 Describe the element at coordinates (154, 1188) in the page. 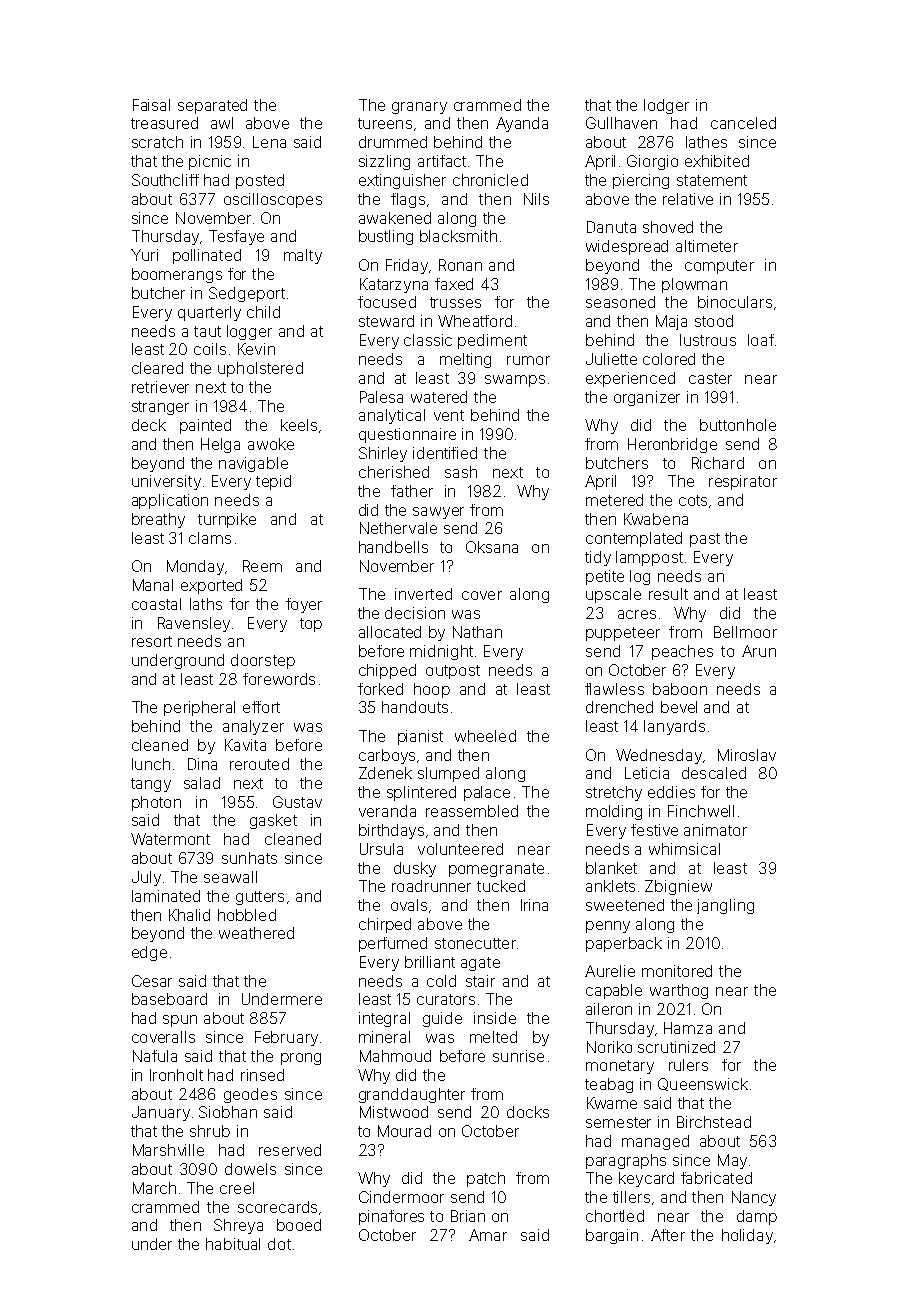

I see `March` at that location.
